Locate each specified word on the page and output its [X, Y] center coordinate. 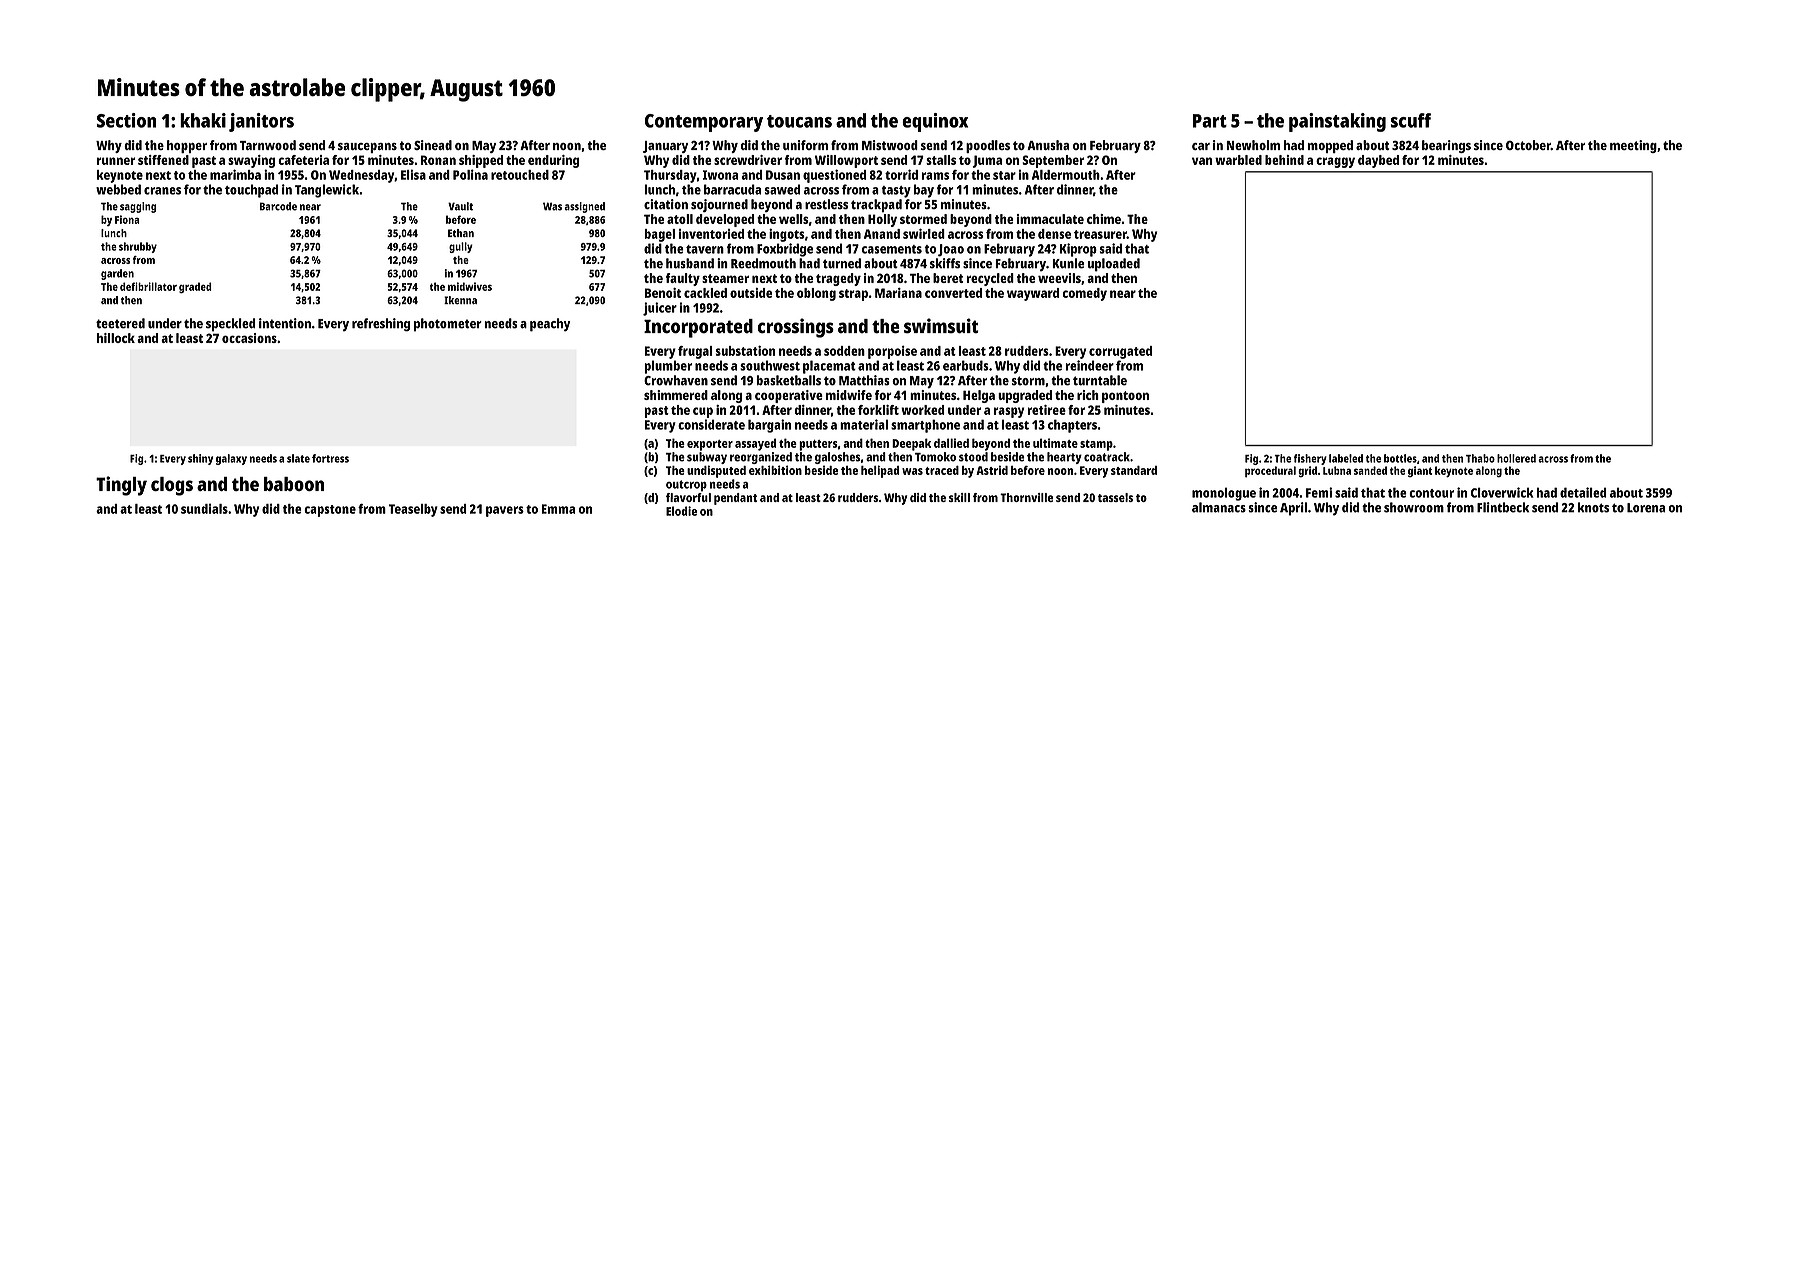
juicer [660, 309]
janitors [261, 122]
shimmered [676, 395]
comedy [1085, 294]
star [1004, 175]
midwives [470, 286]
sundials [204, 508]
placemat [829, 367]
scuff [1411, 120]
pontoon [1125, 397]
